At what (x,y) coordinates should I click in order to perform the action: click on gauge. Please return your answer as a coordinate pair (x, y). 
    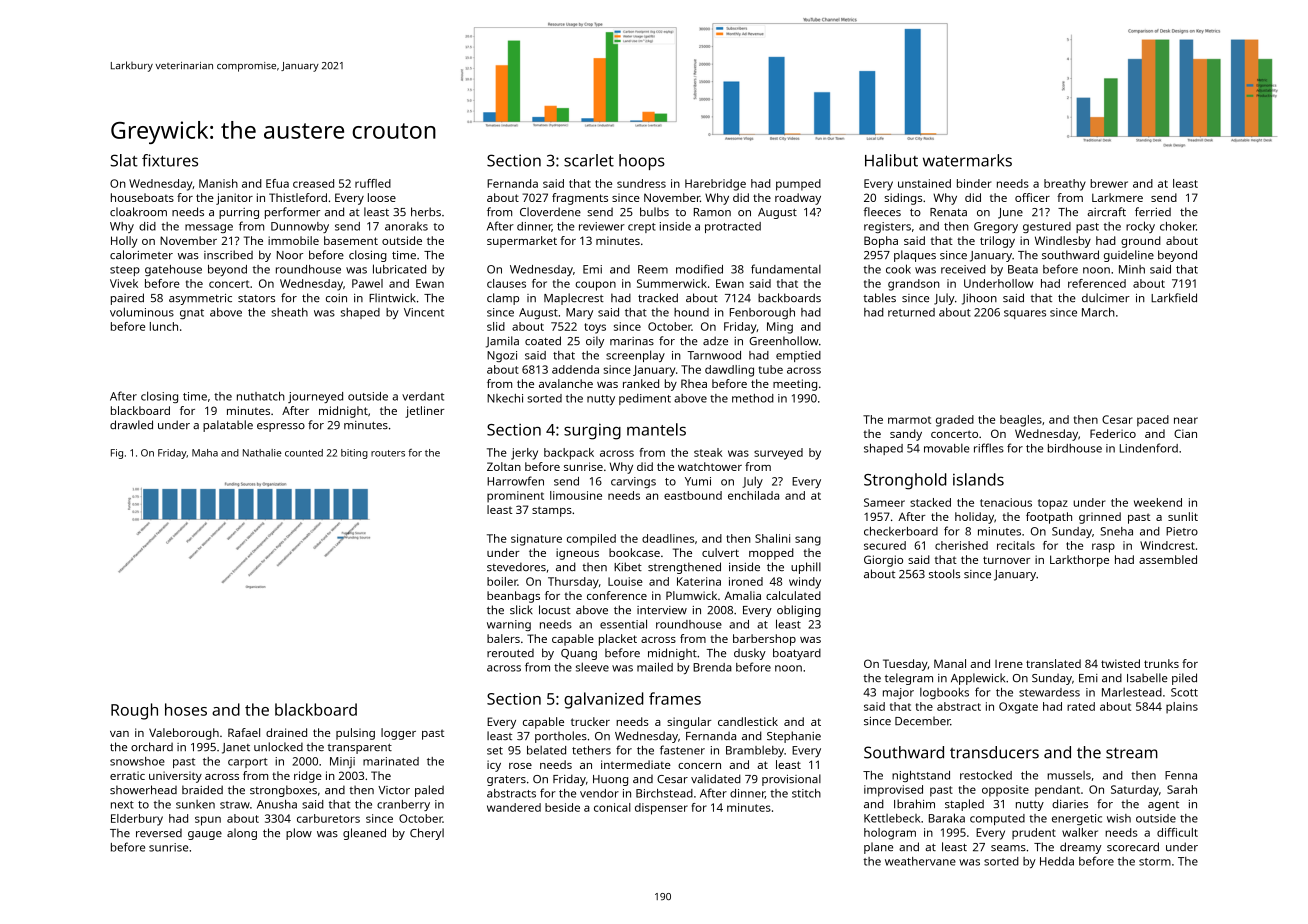
    Looking at the image, I should click on (205, 835).
